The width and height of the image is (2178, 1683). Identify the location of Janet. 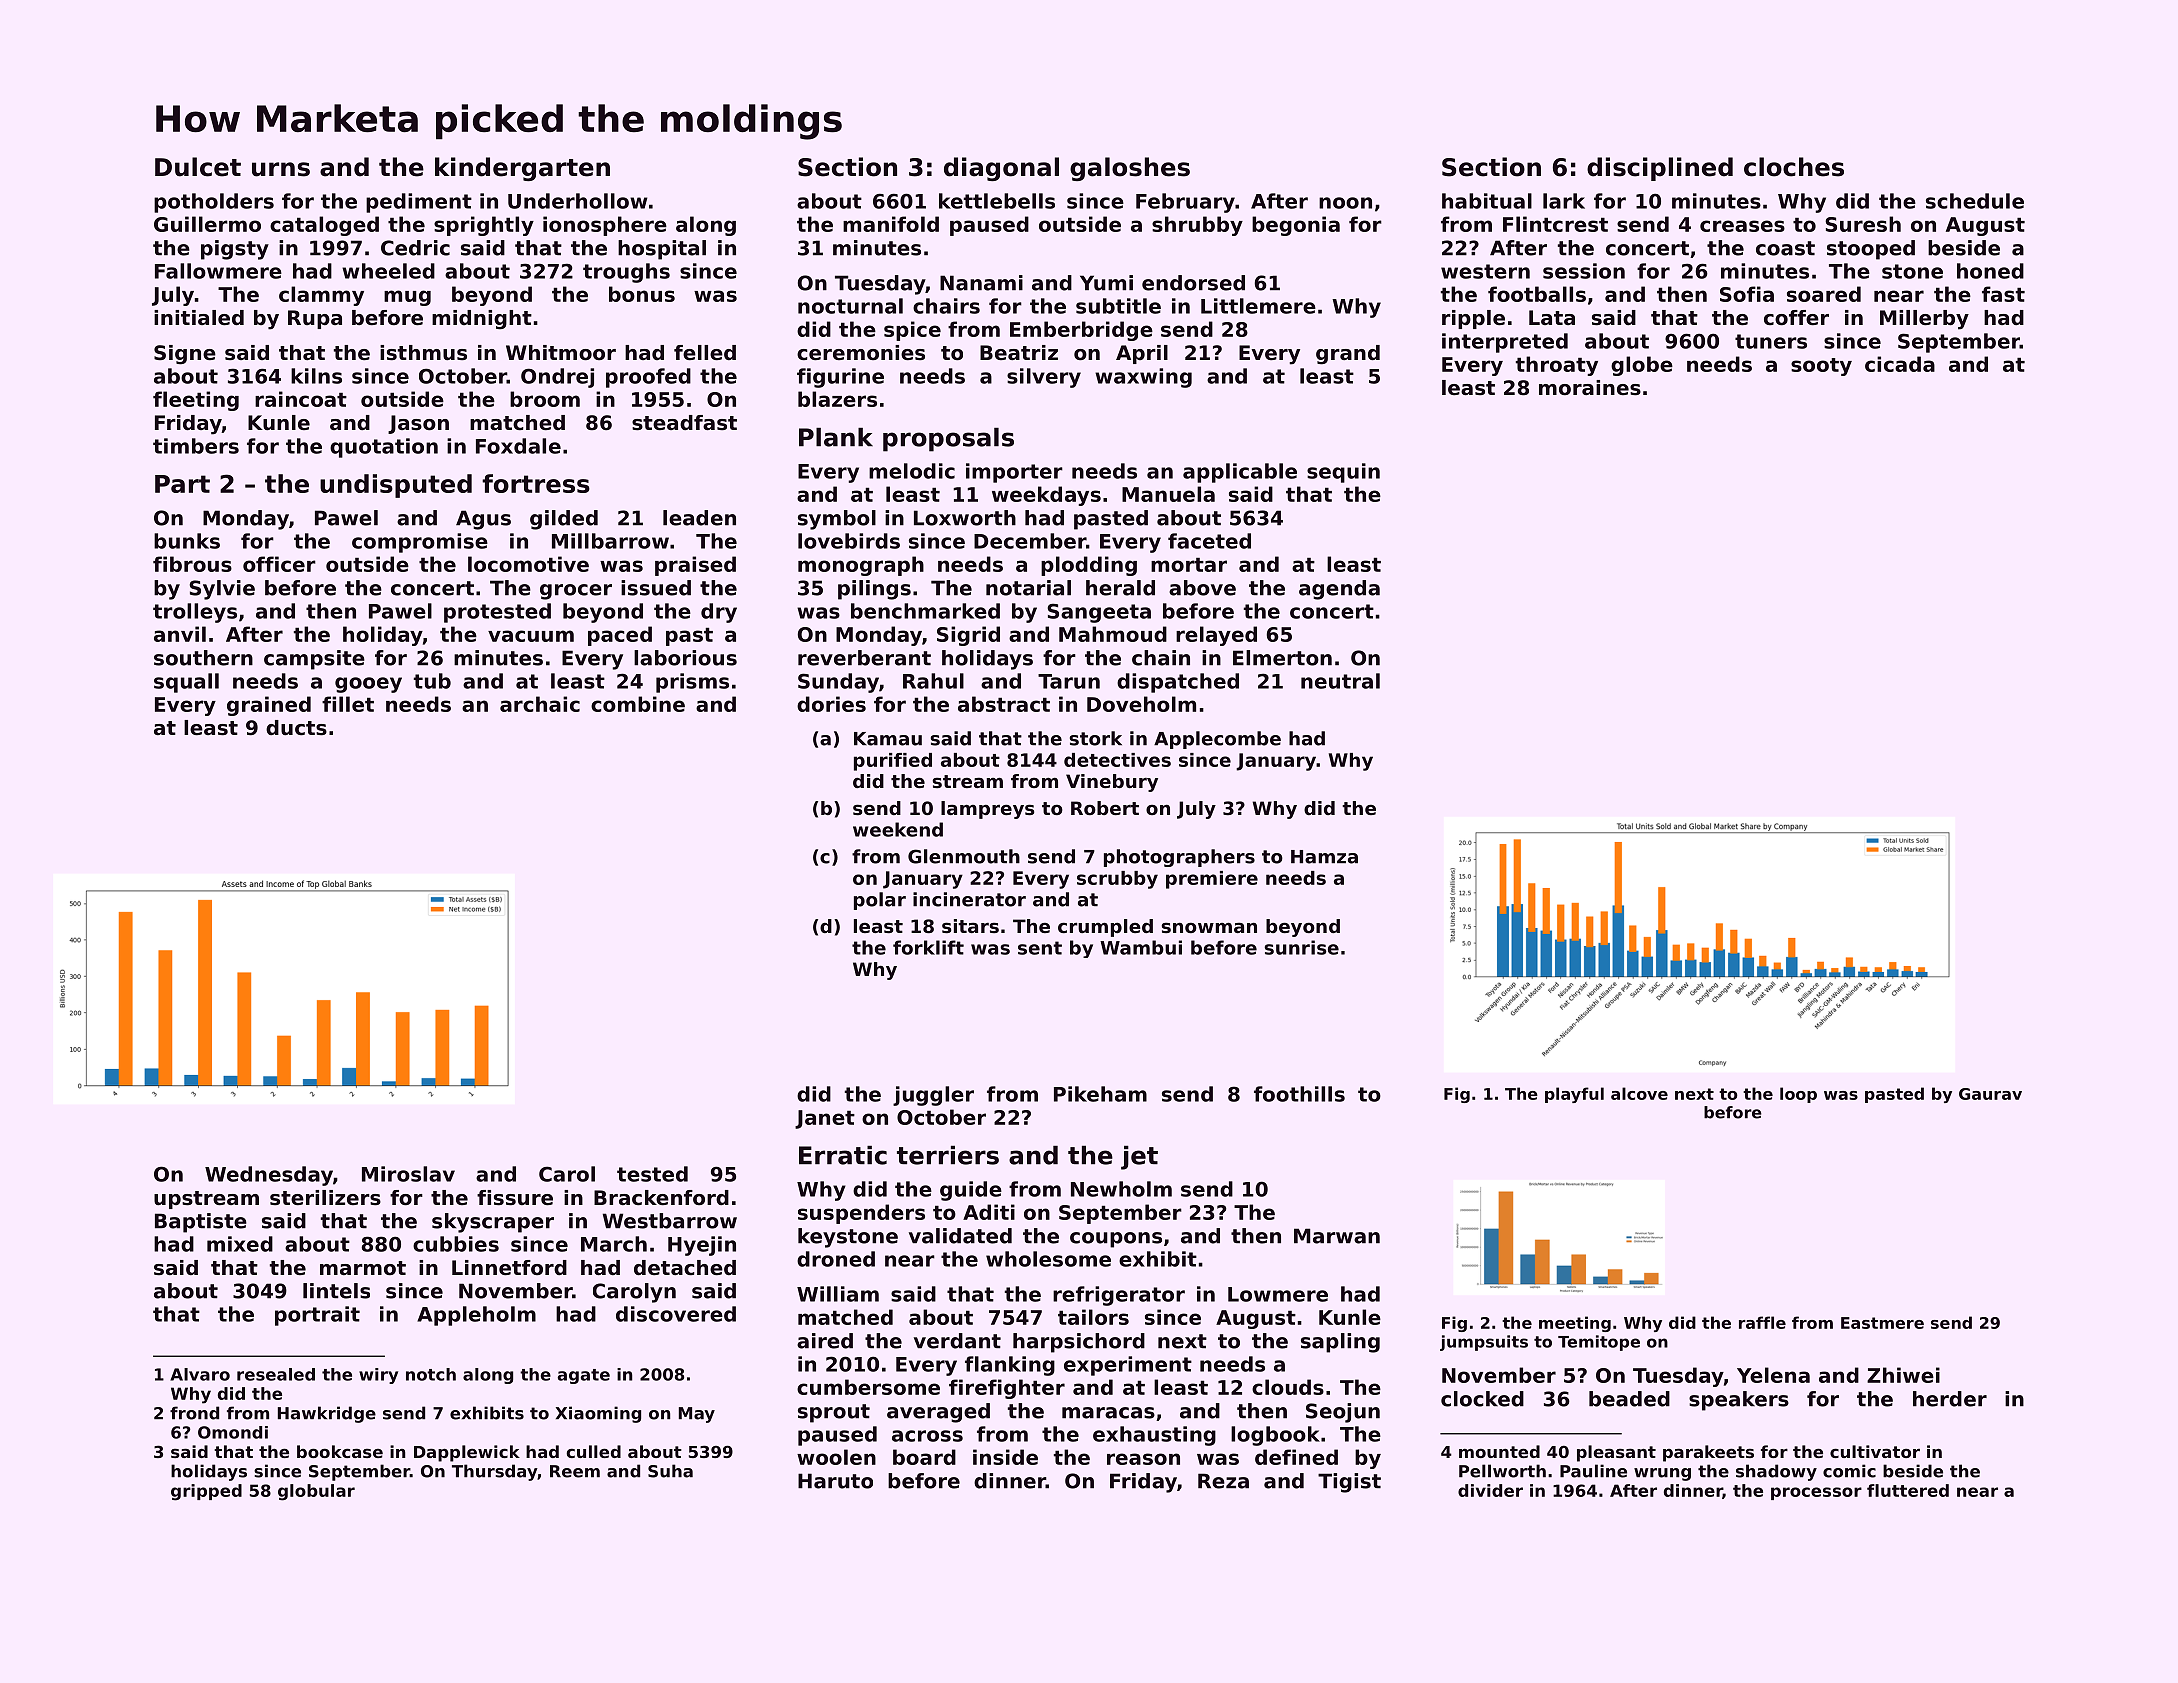
(825, 1119).
